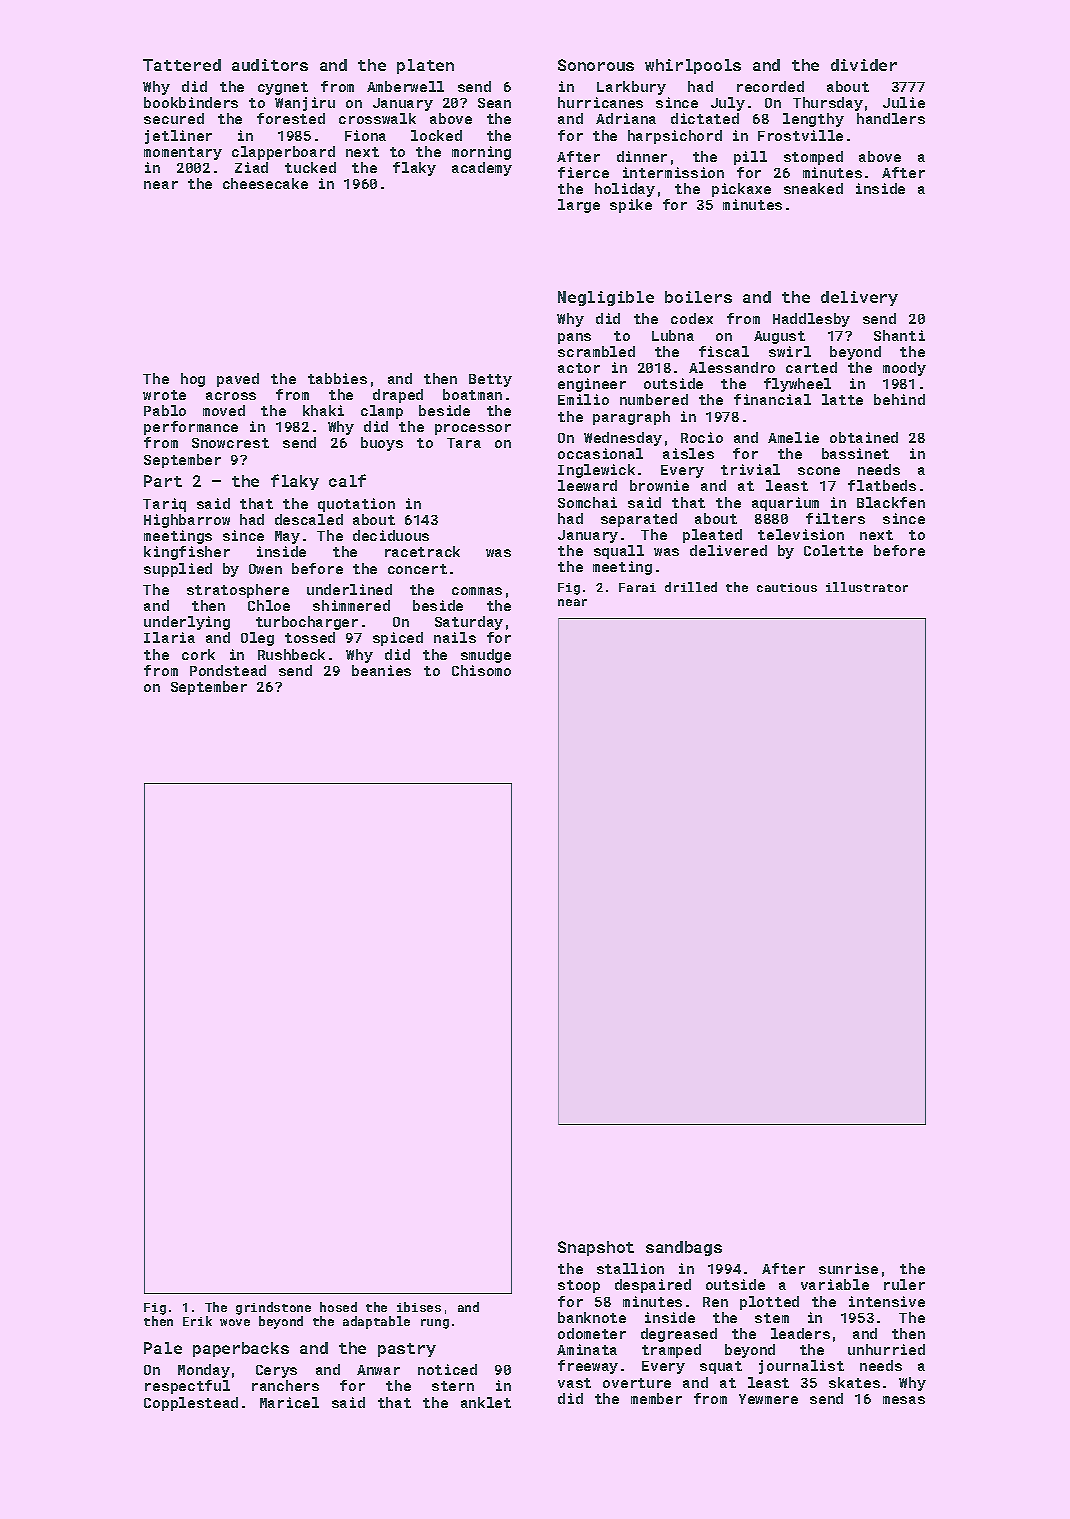 This screenshot has height=1519, width=1070. What do you see at coordinates (724, 351) in the screenshot?
I see `fiscal` at bounding box center [724, 351].
